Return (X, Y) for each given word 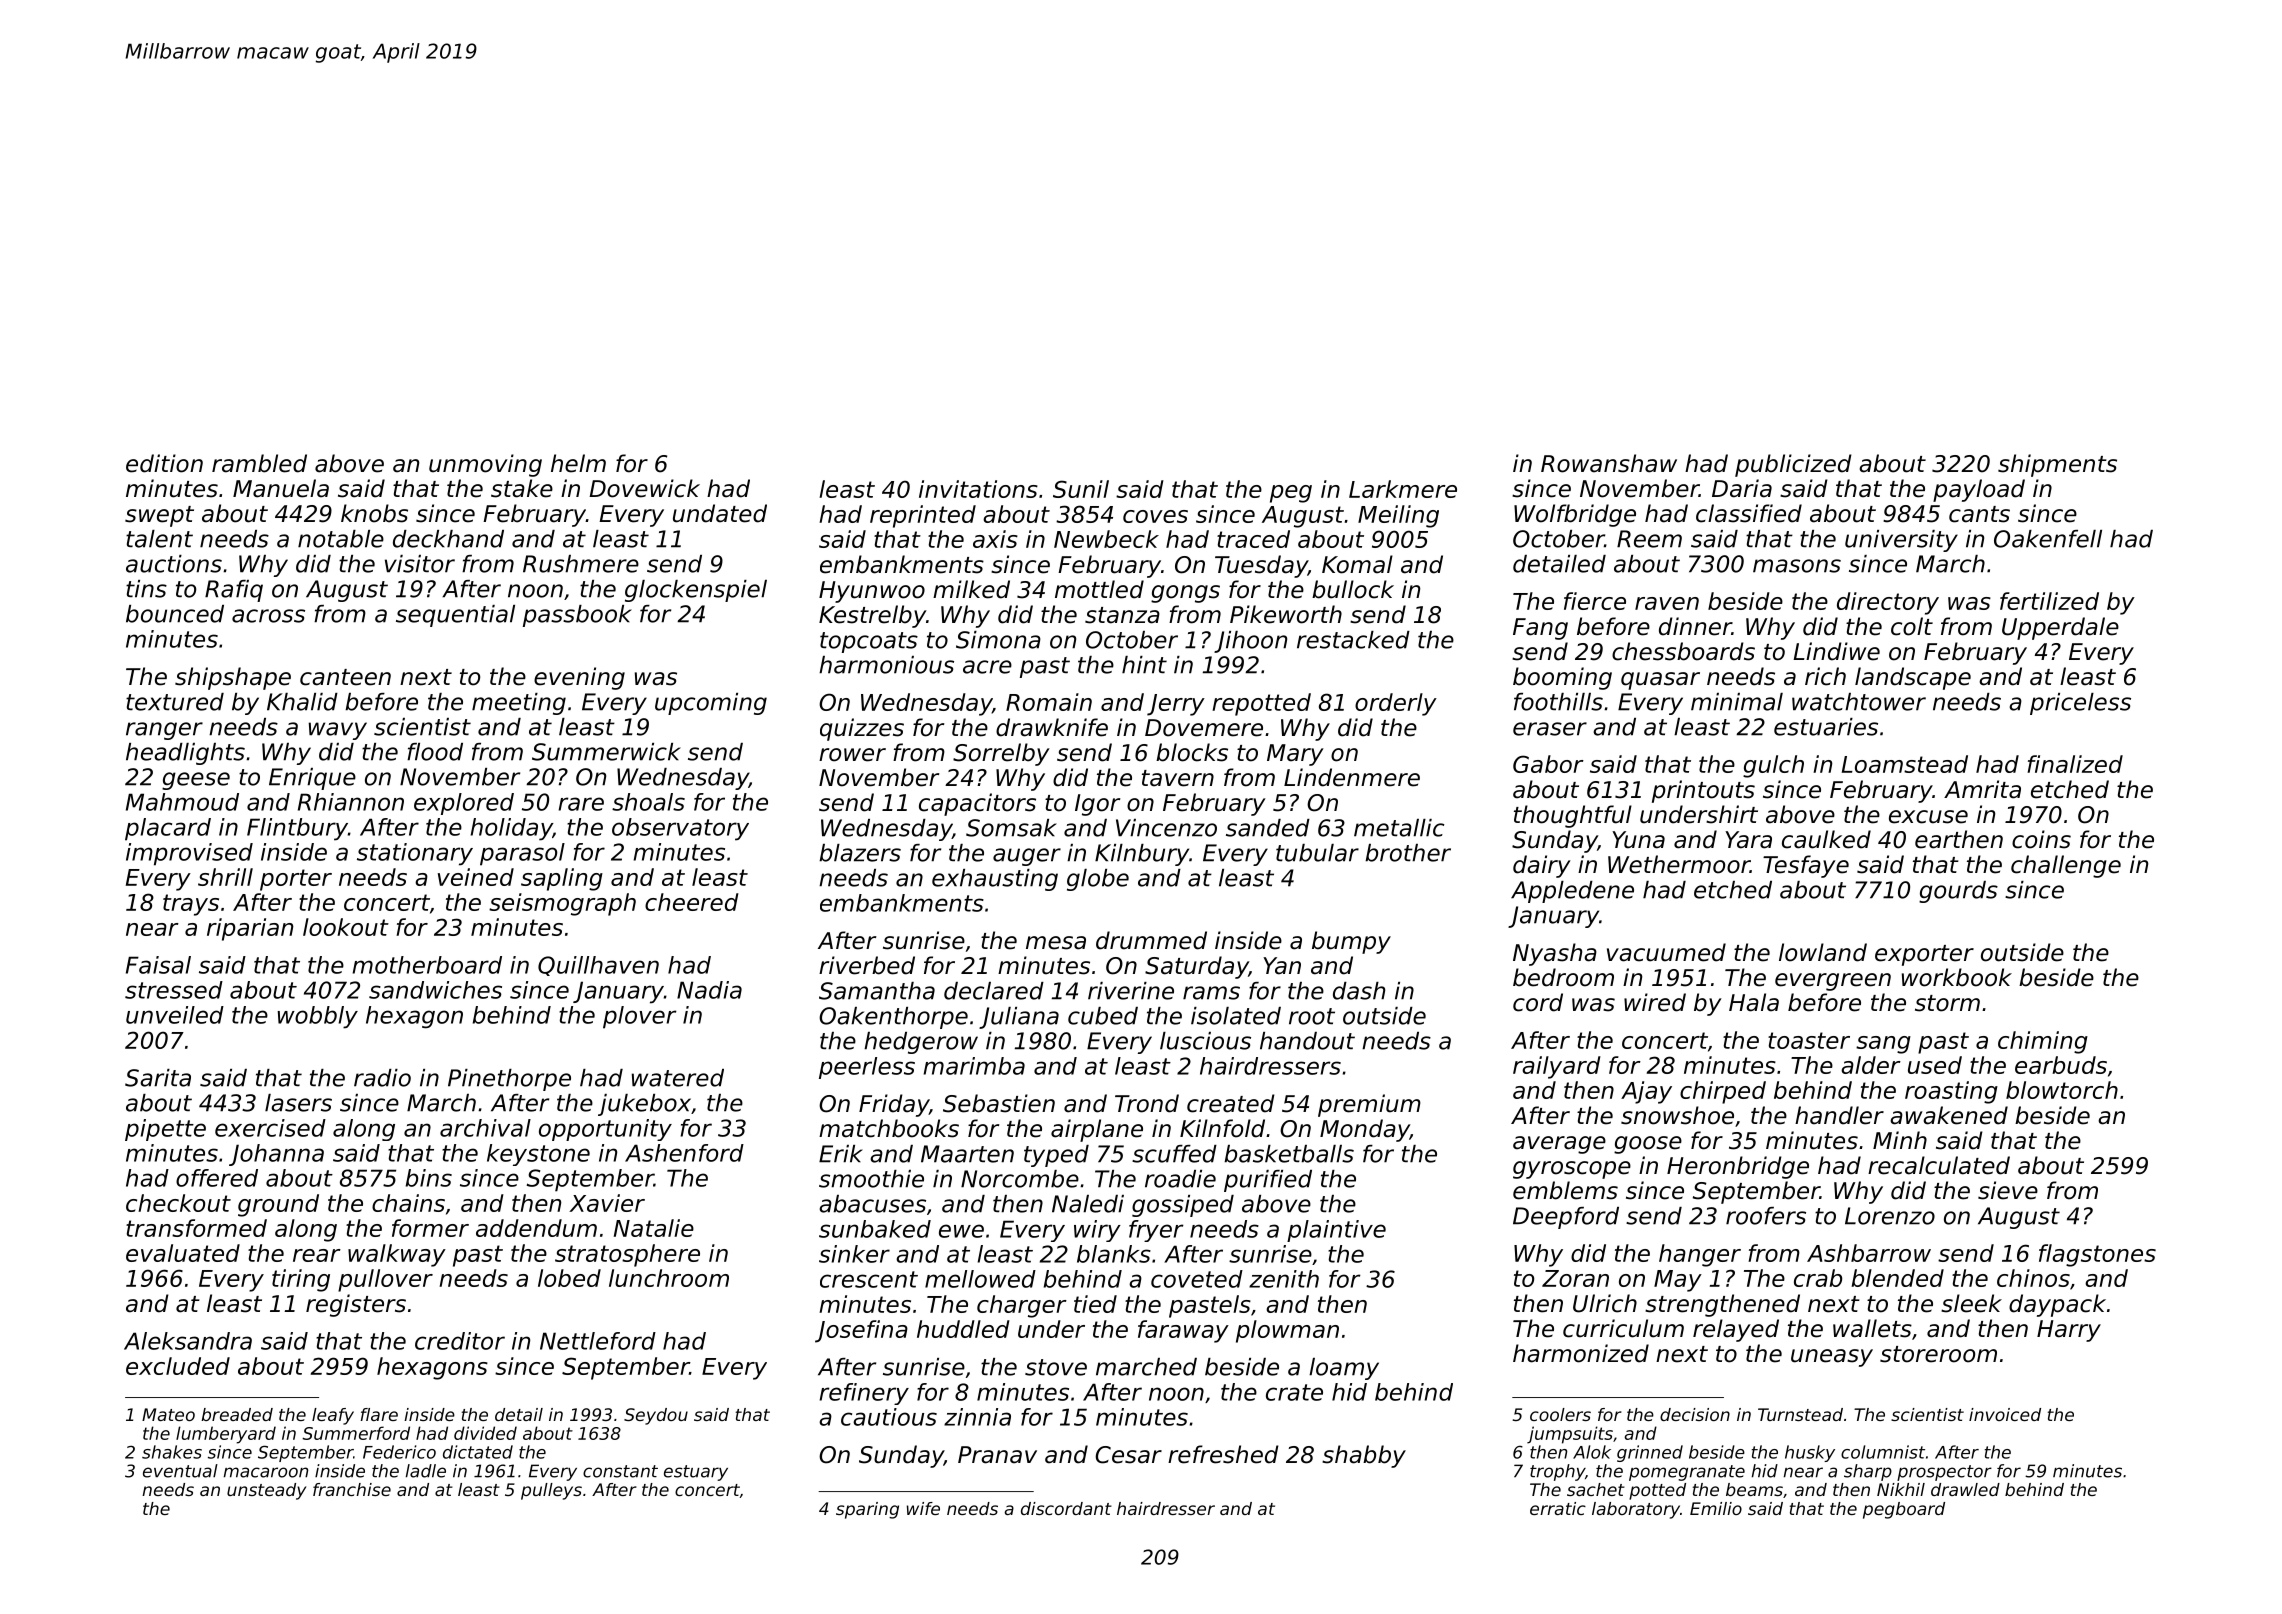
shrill (225, 877)
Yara (1748, 840)
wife (923, 1508)
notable (341, 539)
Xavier (607, 1203)
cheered (692, 902)
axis (995, 539)
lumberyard (226, 1435)
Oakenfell (2048, 539)
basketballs (1289, 1154)
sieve (2008, 1190)
